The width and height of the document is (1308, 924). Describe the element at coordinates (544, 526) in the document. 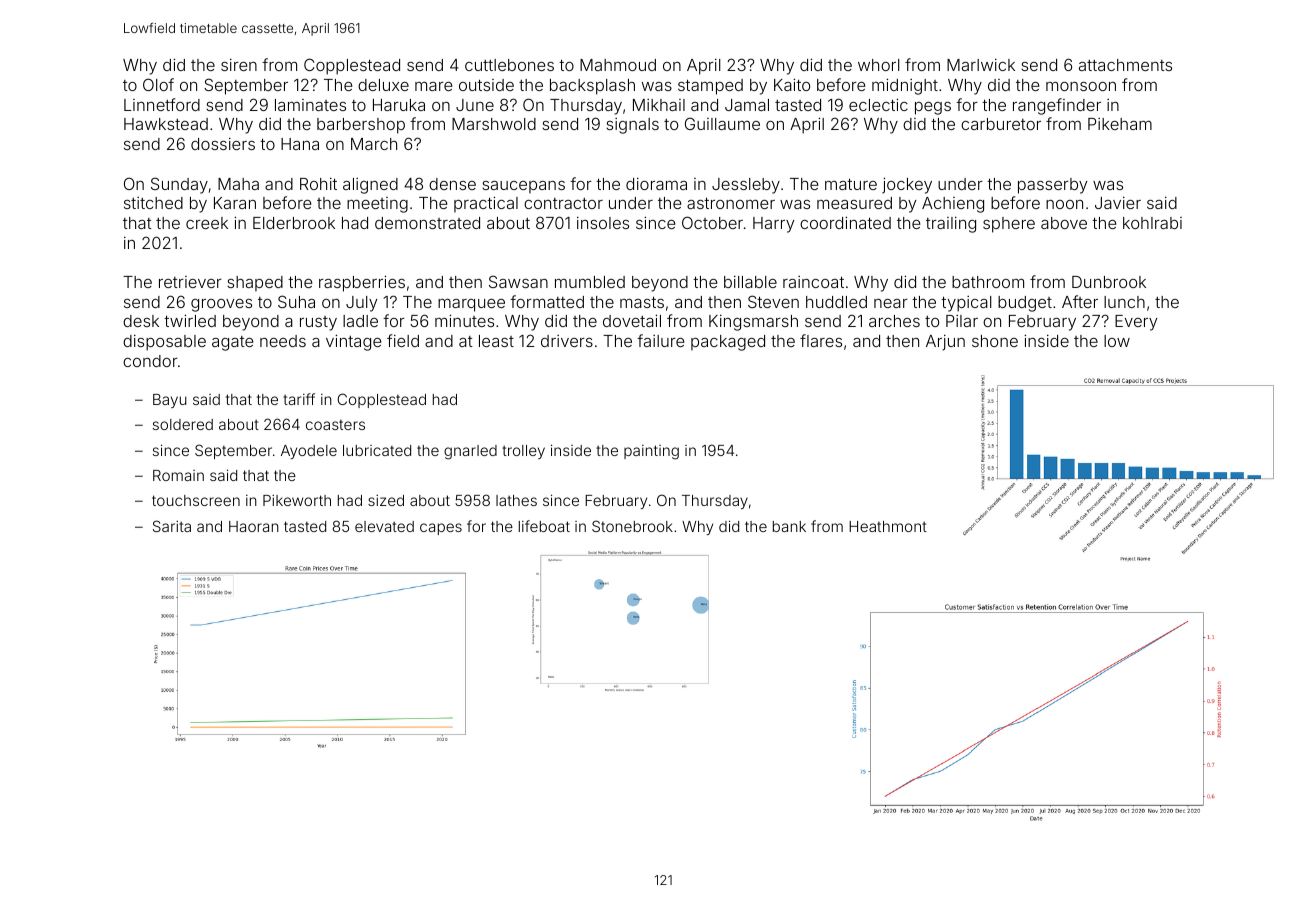

I see `lifeboat` at that location.
